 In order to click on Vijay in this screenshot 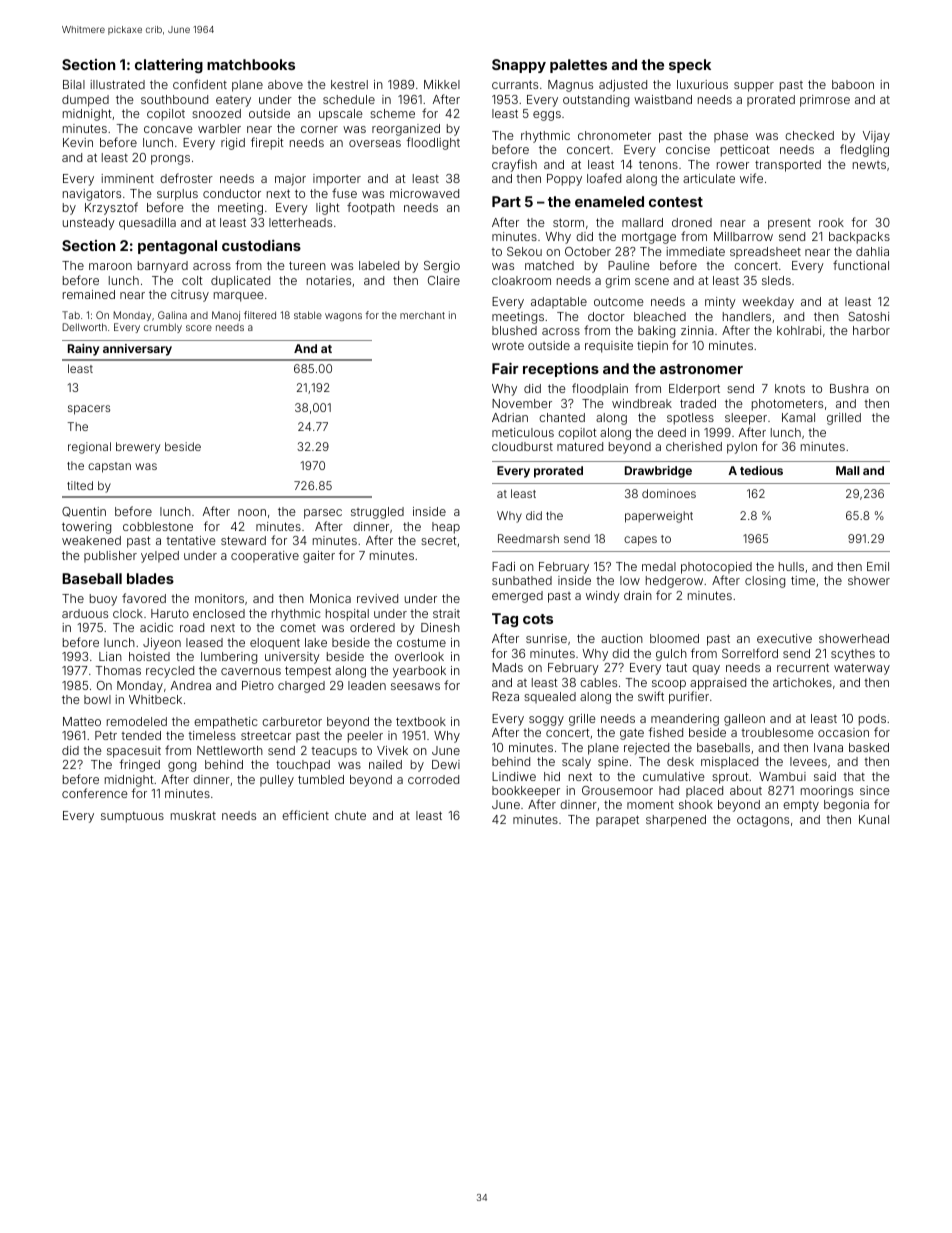, I will do `click(876, 137)`.
